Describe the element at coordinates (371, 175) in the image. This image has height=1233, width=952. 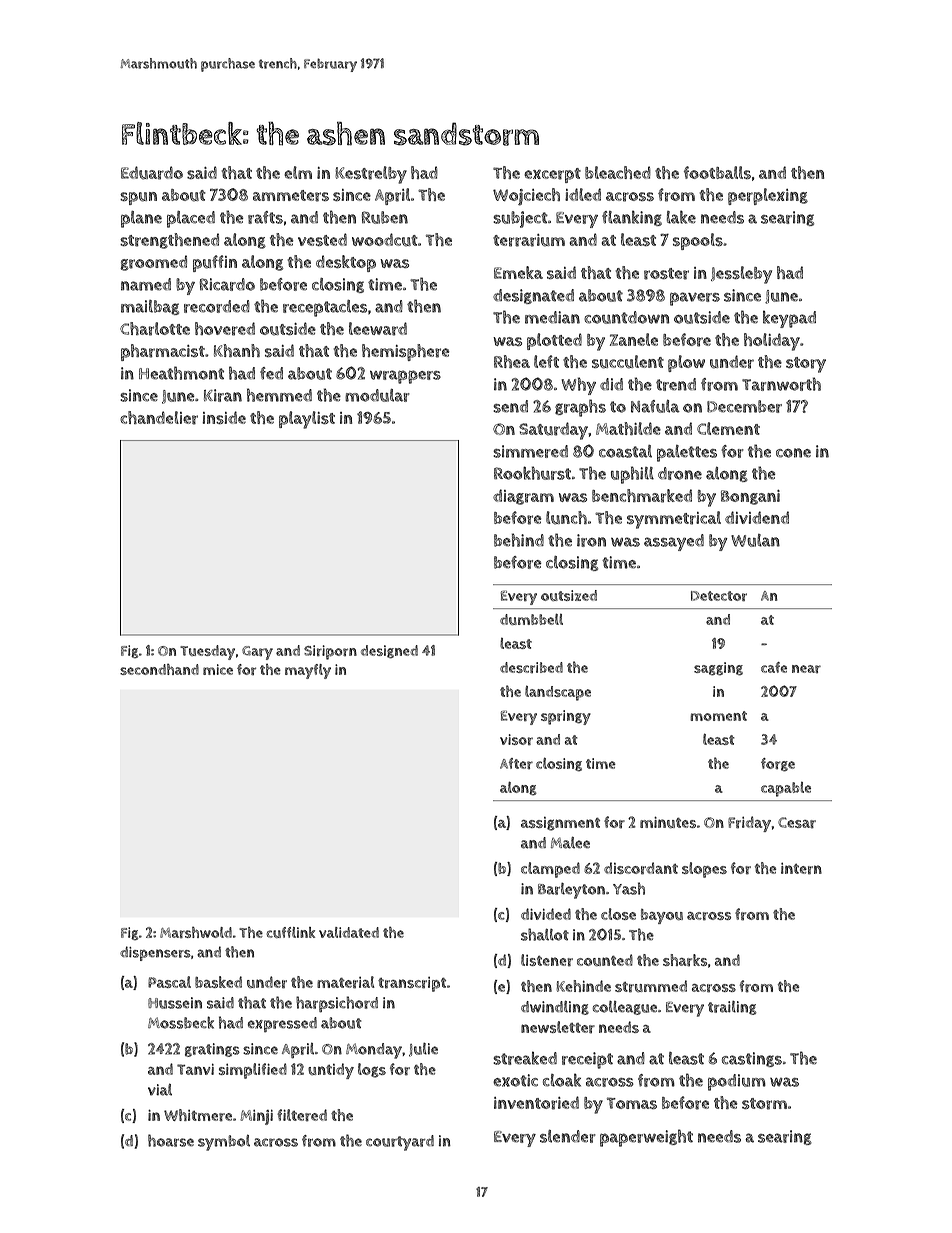
I see `Kestrelby` at that location.
